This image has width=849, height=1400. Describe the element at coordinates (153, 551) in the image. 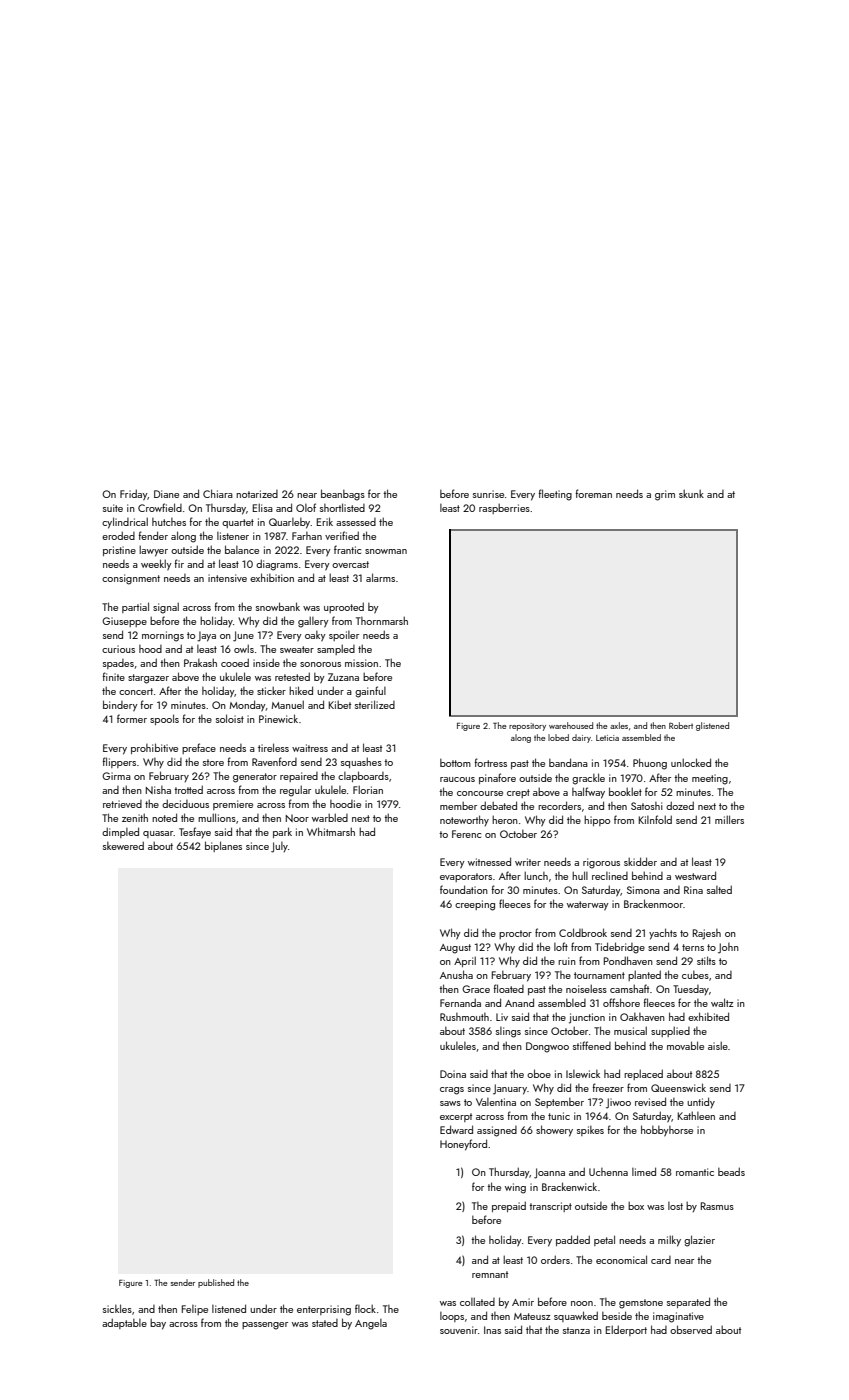

I see `lawyer` at that location.
